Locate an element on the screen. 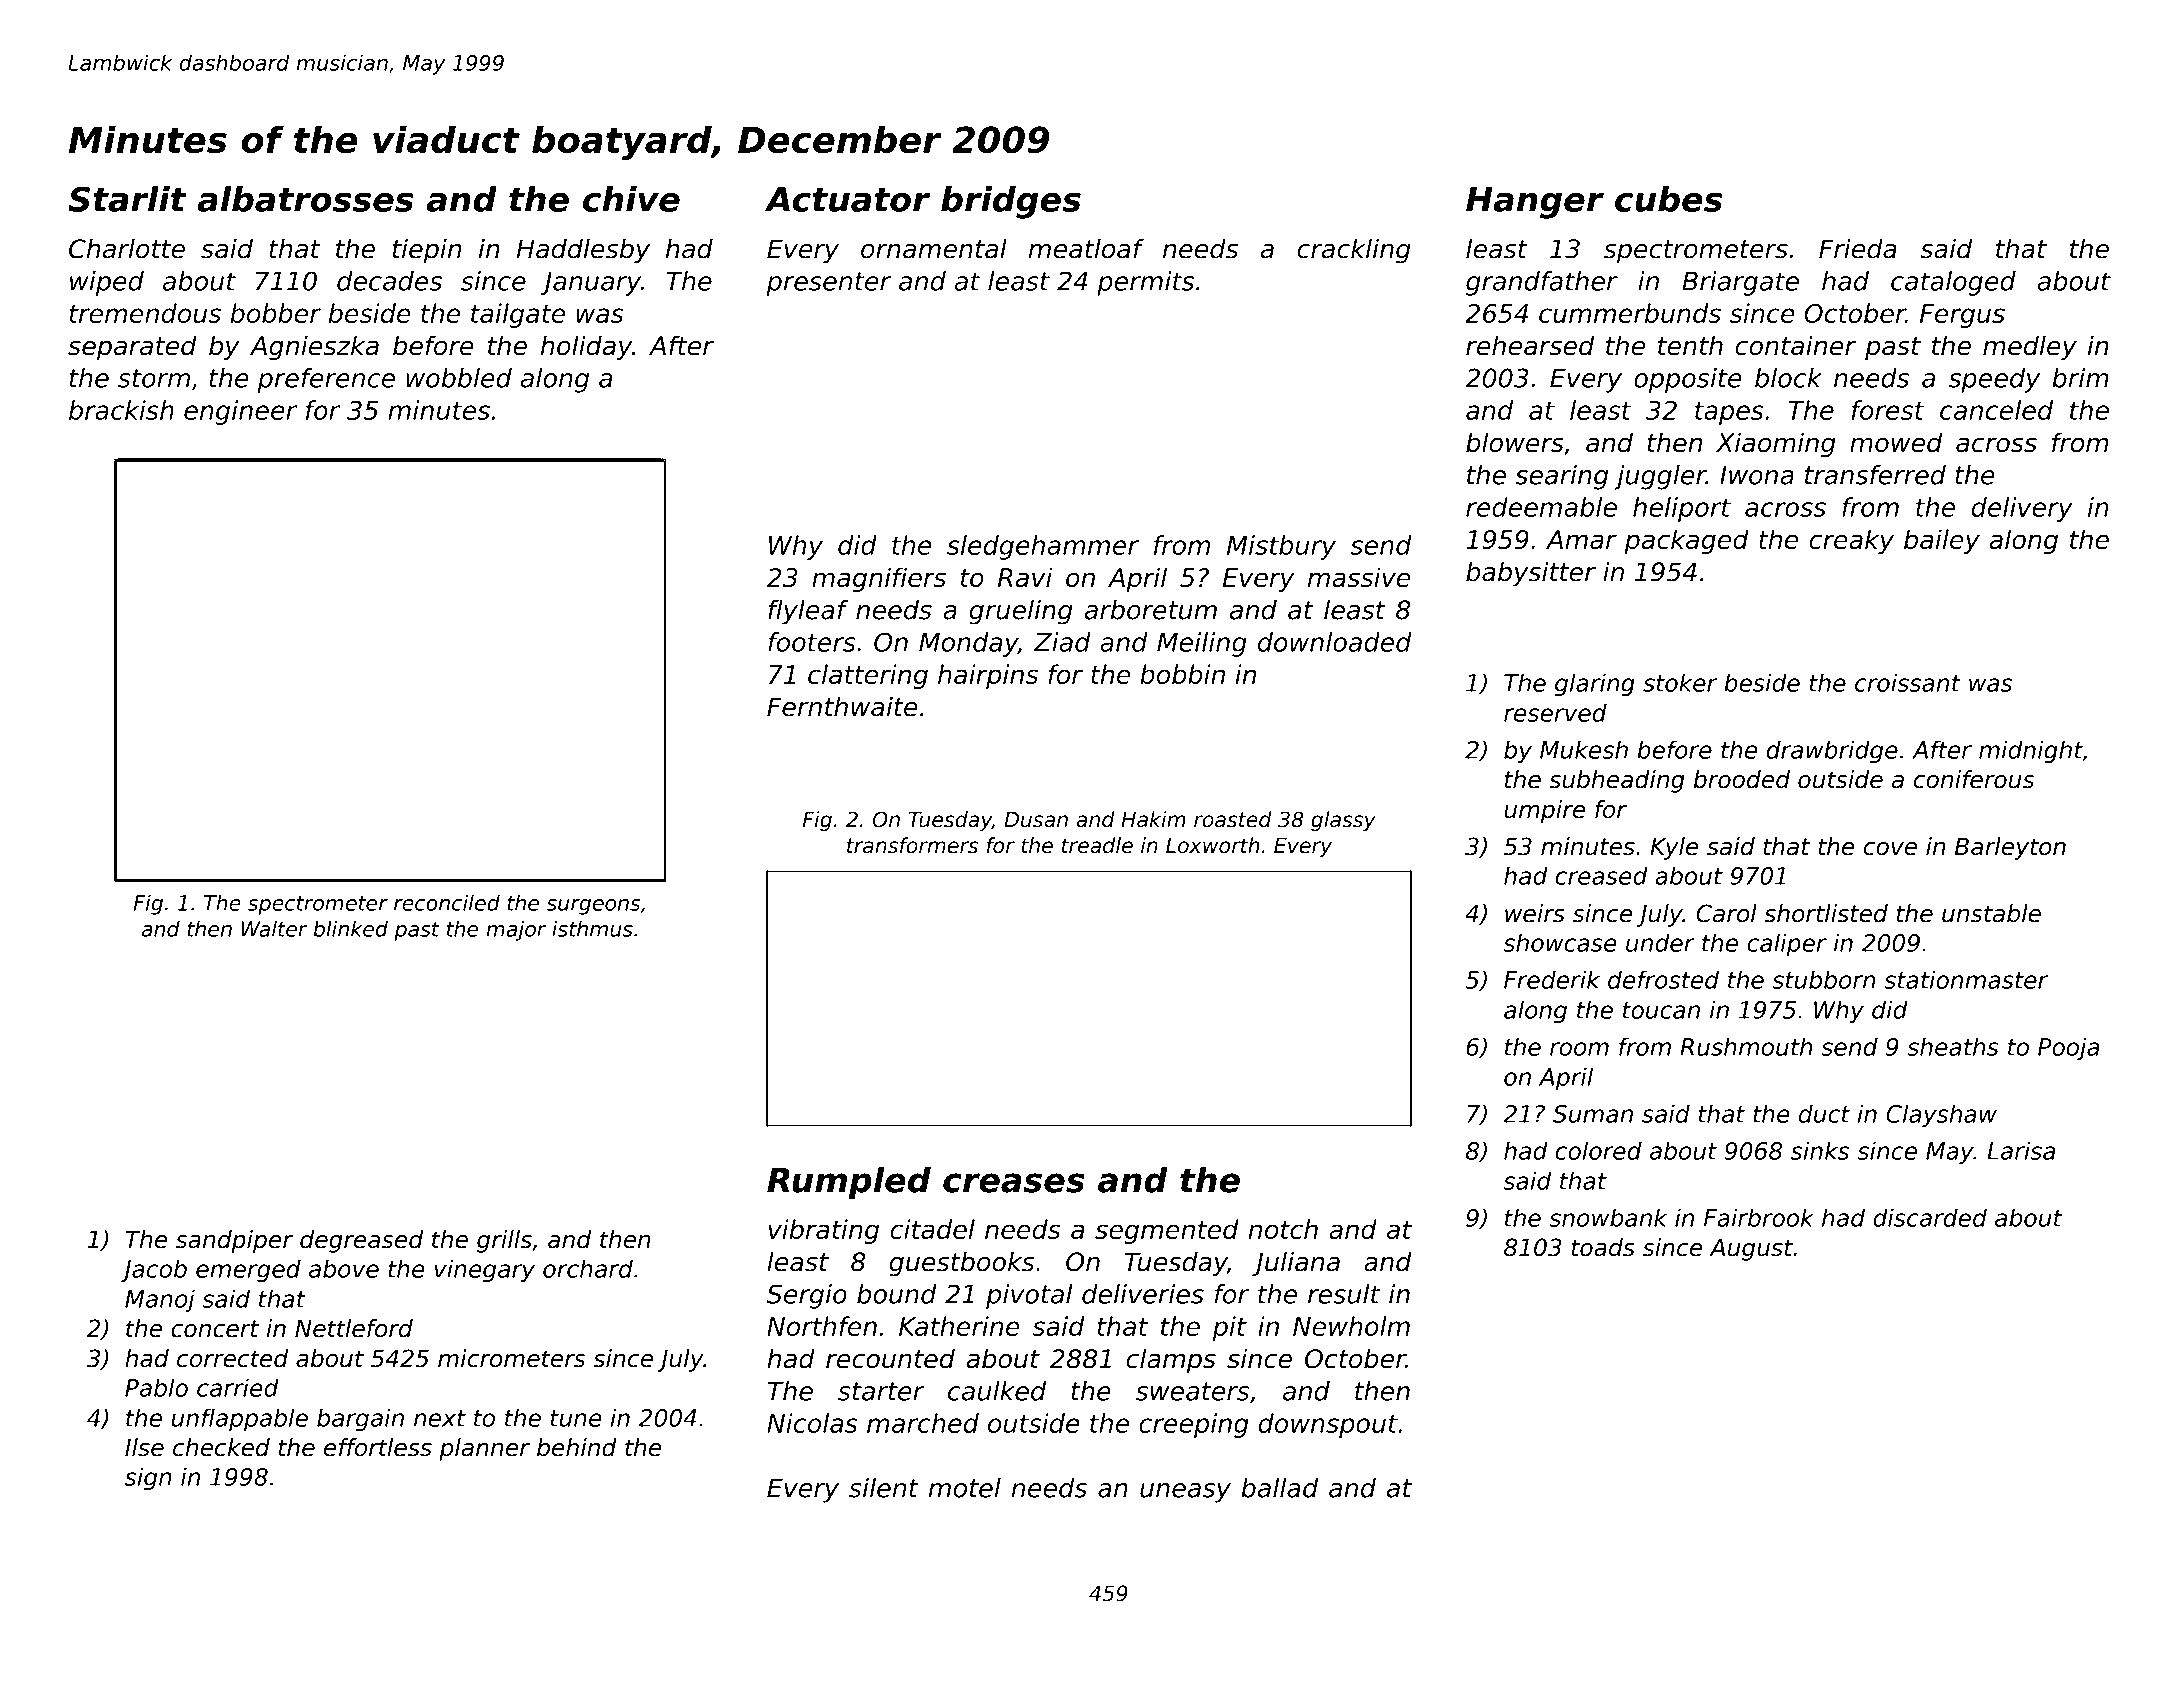  effortless is located at coordinates (378, 1447).
